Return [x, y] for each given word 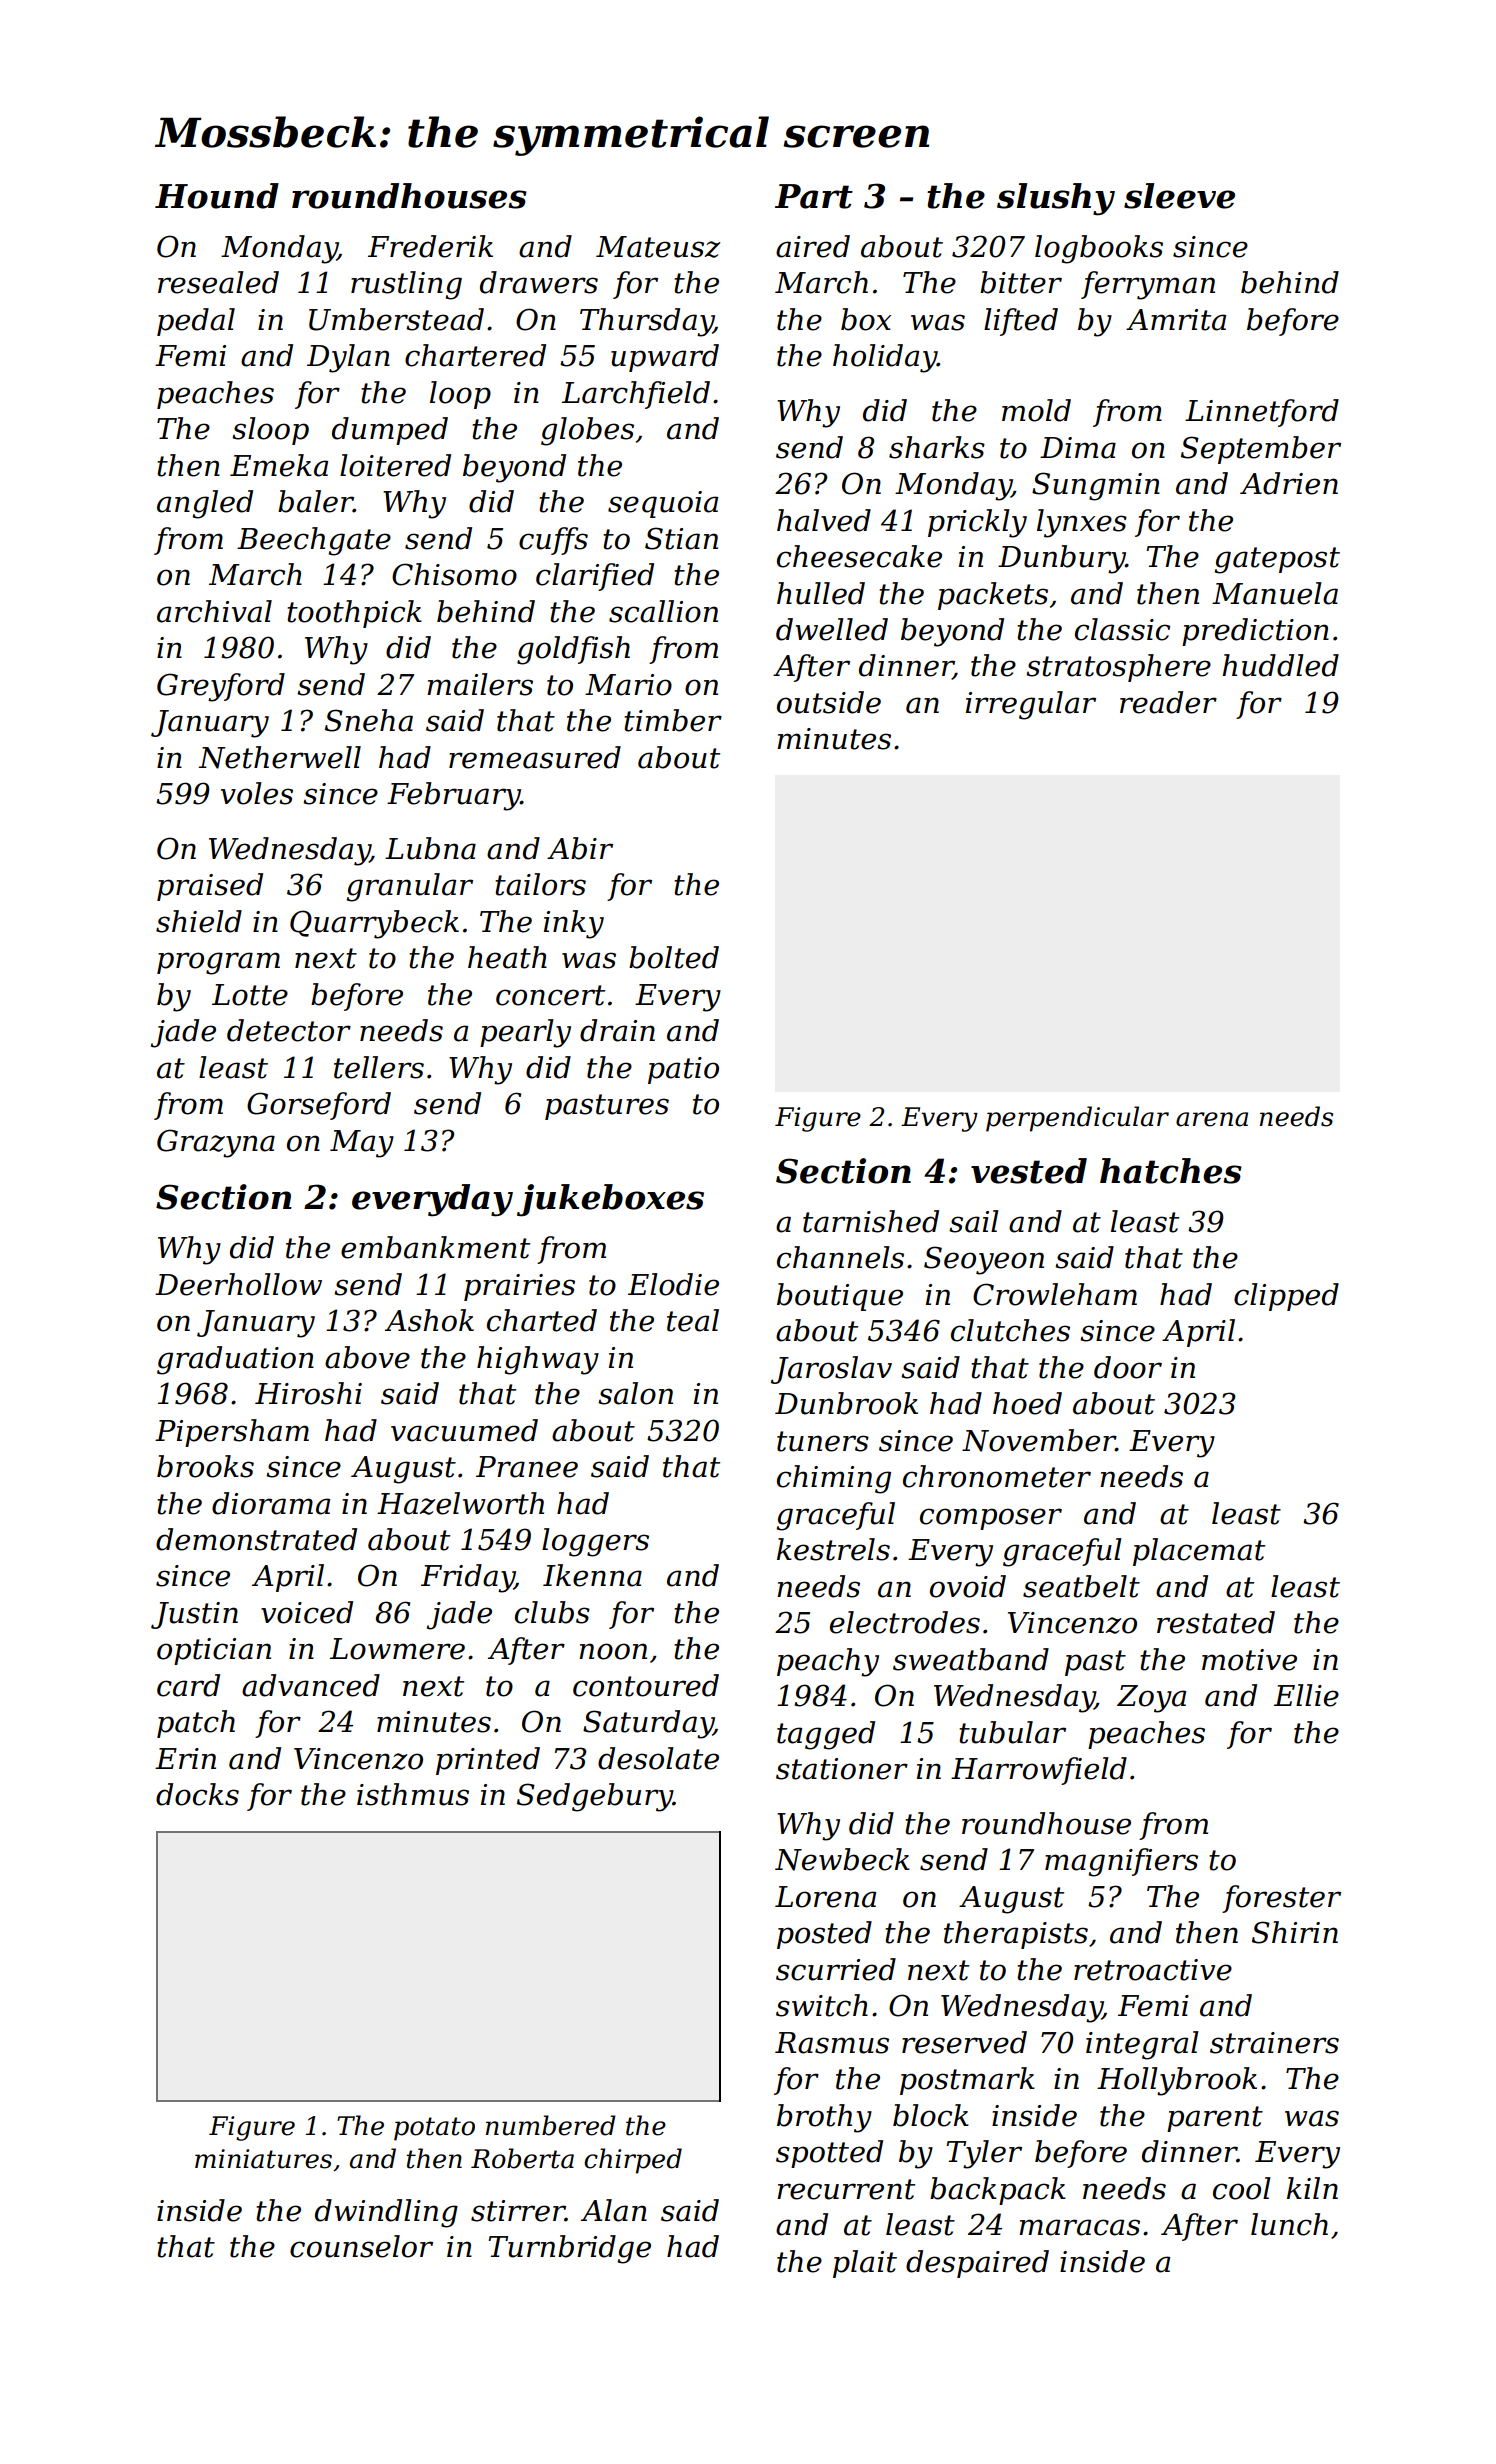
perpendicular [1077, 1119]
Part [814, 196]
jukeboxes [610, 1200]
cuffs [553, 541]
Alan [614, 2210]
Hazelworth [460, 1503]
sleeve [1179, 196]
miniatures [263, 2159]
